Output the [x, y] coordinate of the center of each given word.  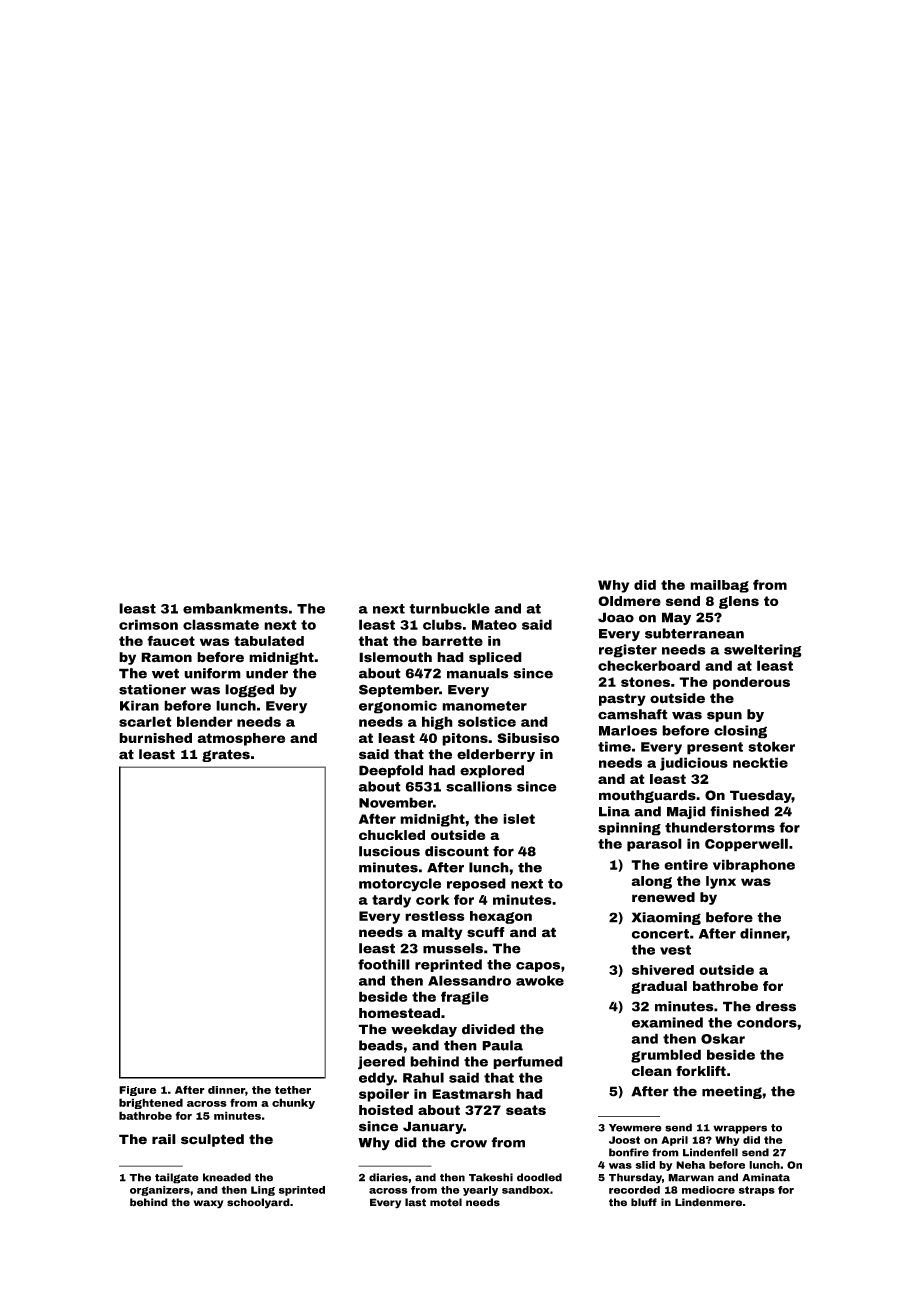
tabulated [269, 641]
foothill [384, 964]
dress [776, 1006]
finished [739, 811]
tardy [391, 901]
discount [457, 851]
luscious [389, 851]
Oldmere [629, 601]
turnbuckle [449, 608]
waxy [208, 1204]
